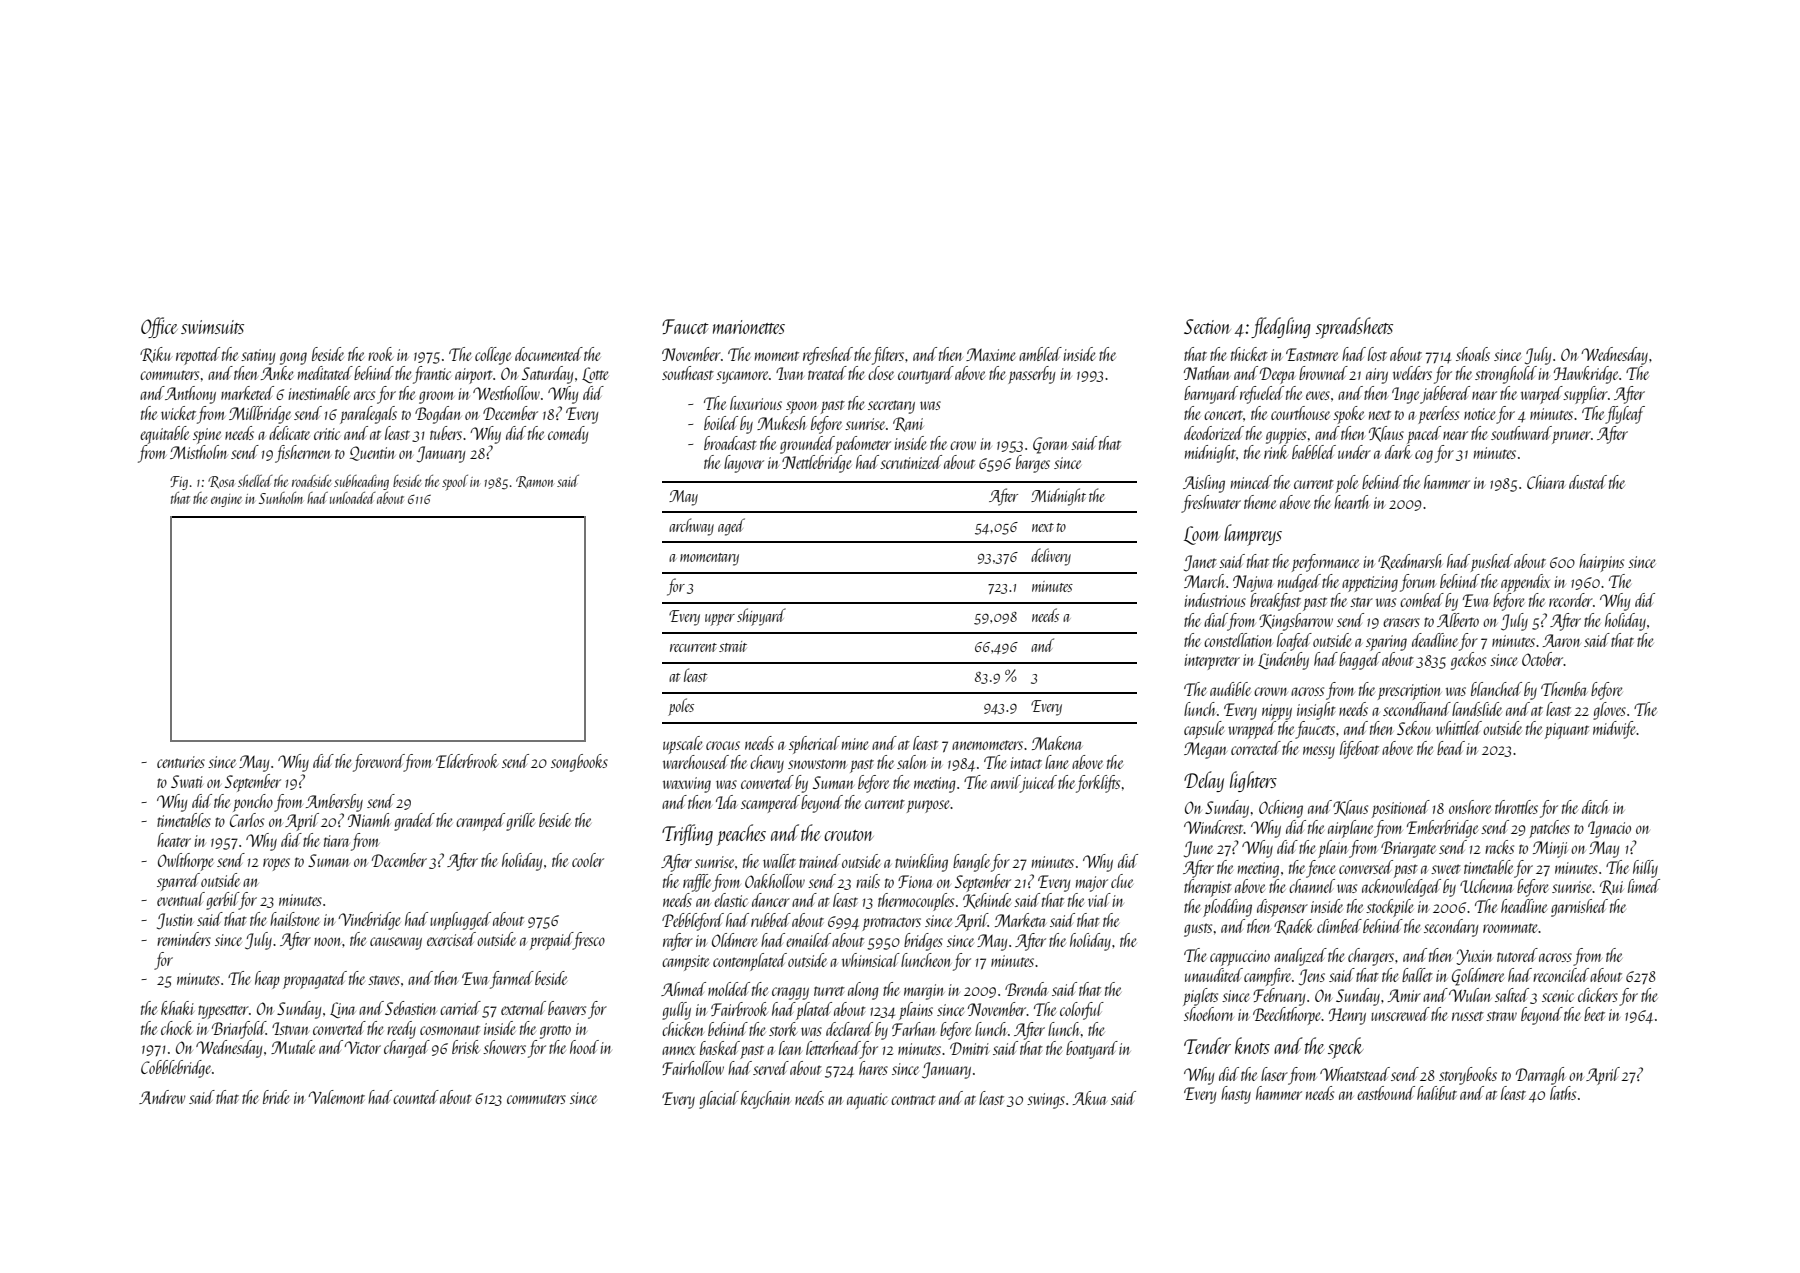  I want to click on archway, so click(691, 527).
